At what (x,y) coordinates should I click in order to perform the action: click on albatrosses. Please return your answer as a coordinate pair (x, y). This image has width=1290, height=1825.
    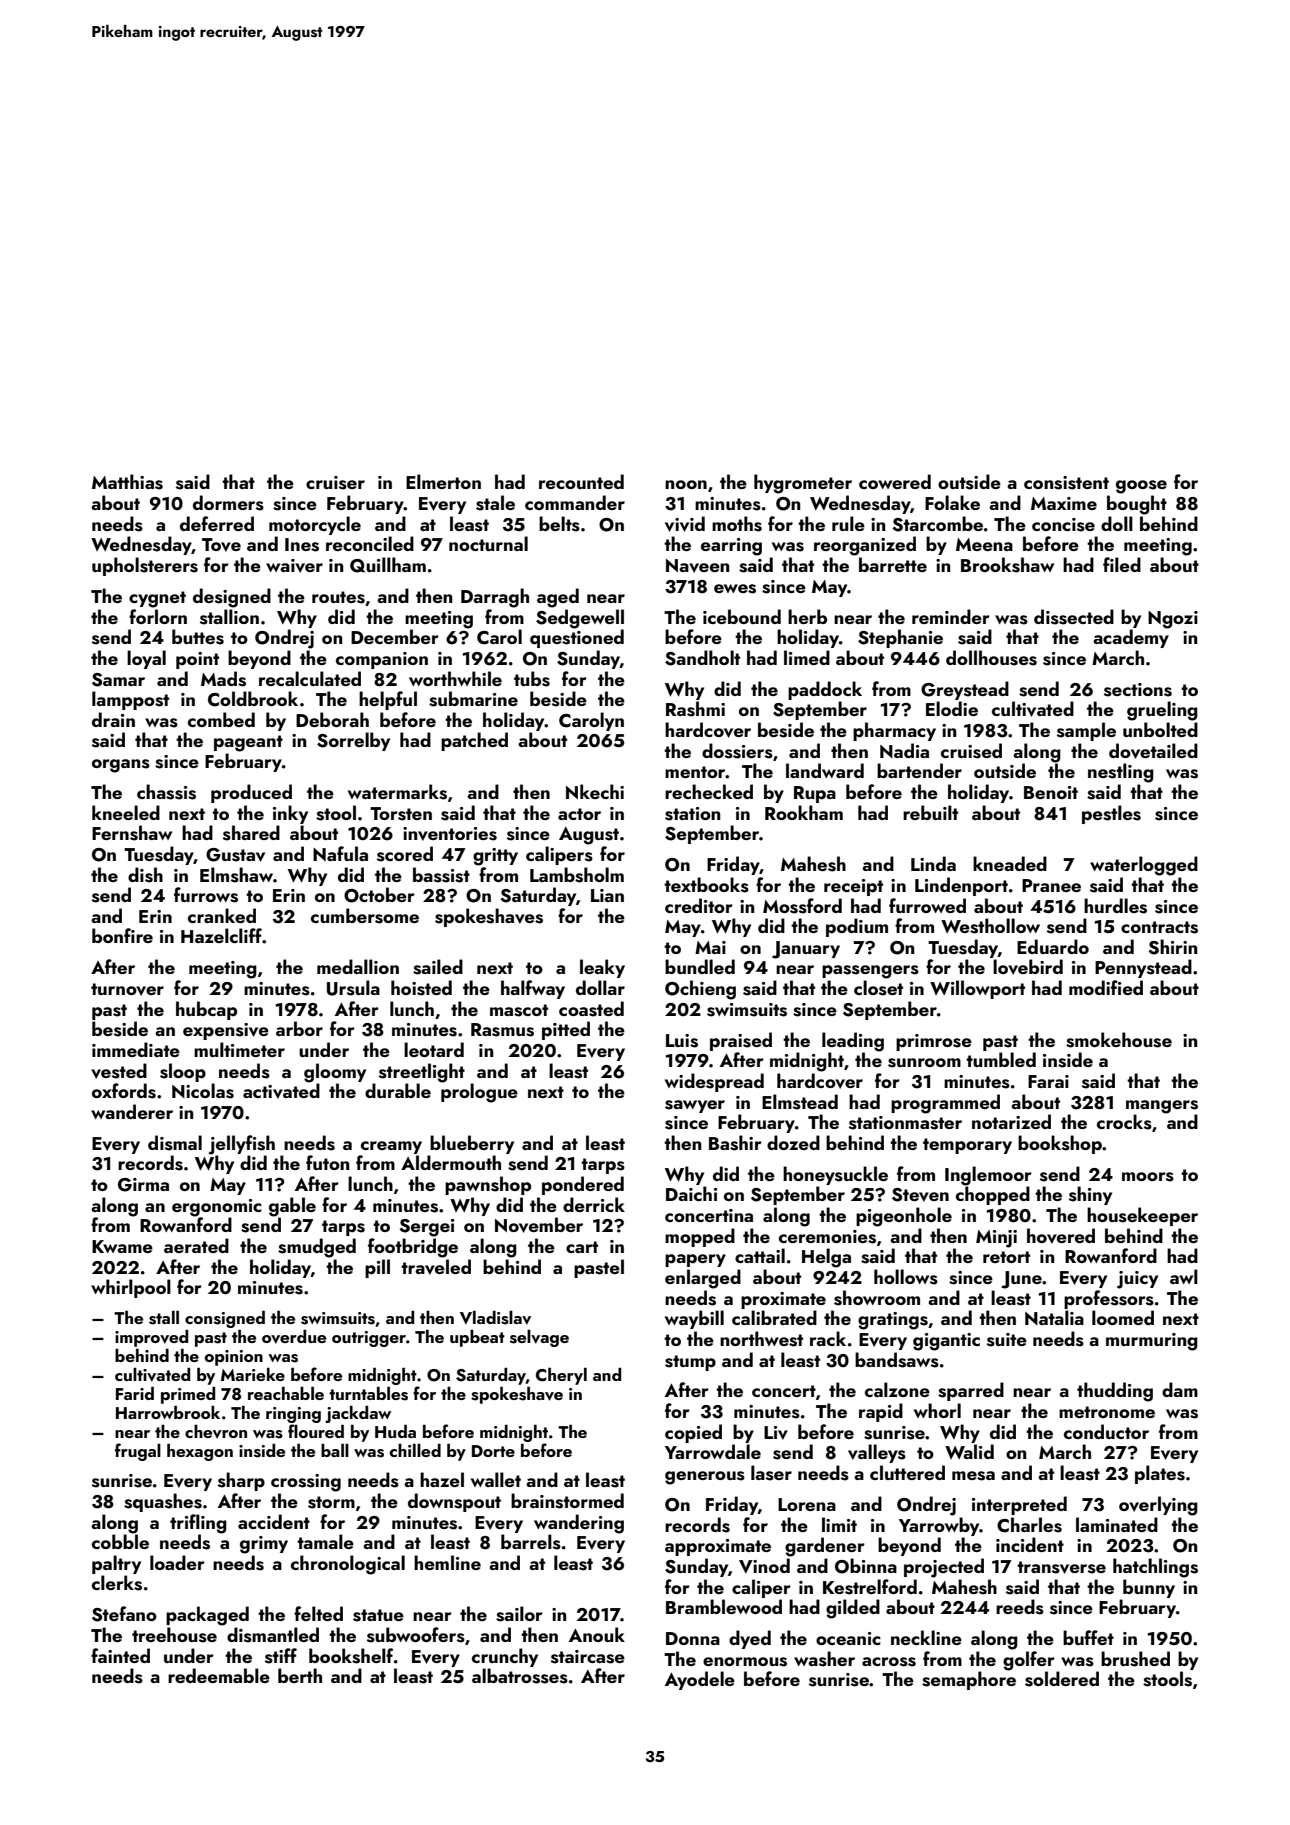
    Looking at the image, I should click on (520, 1676).
